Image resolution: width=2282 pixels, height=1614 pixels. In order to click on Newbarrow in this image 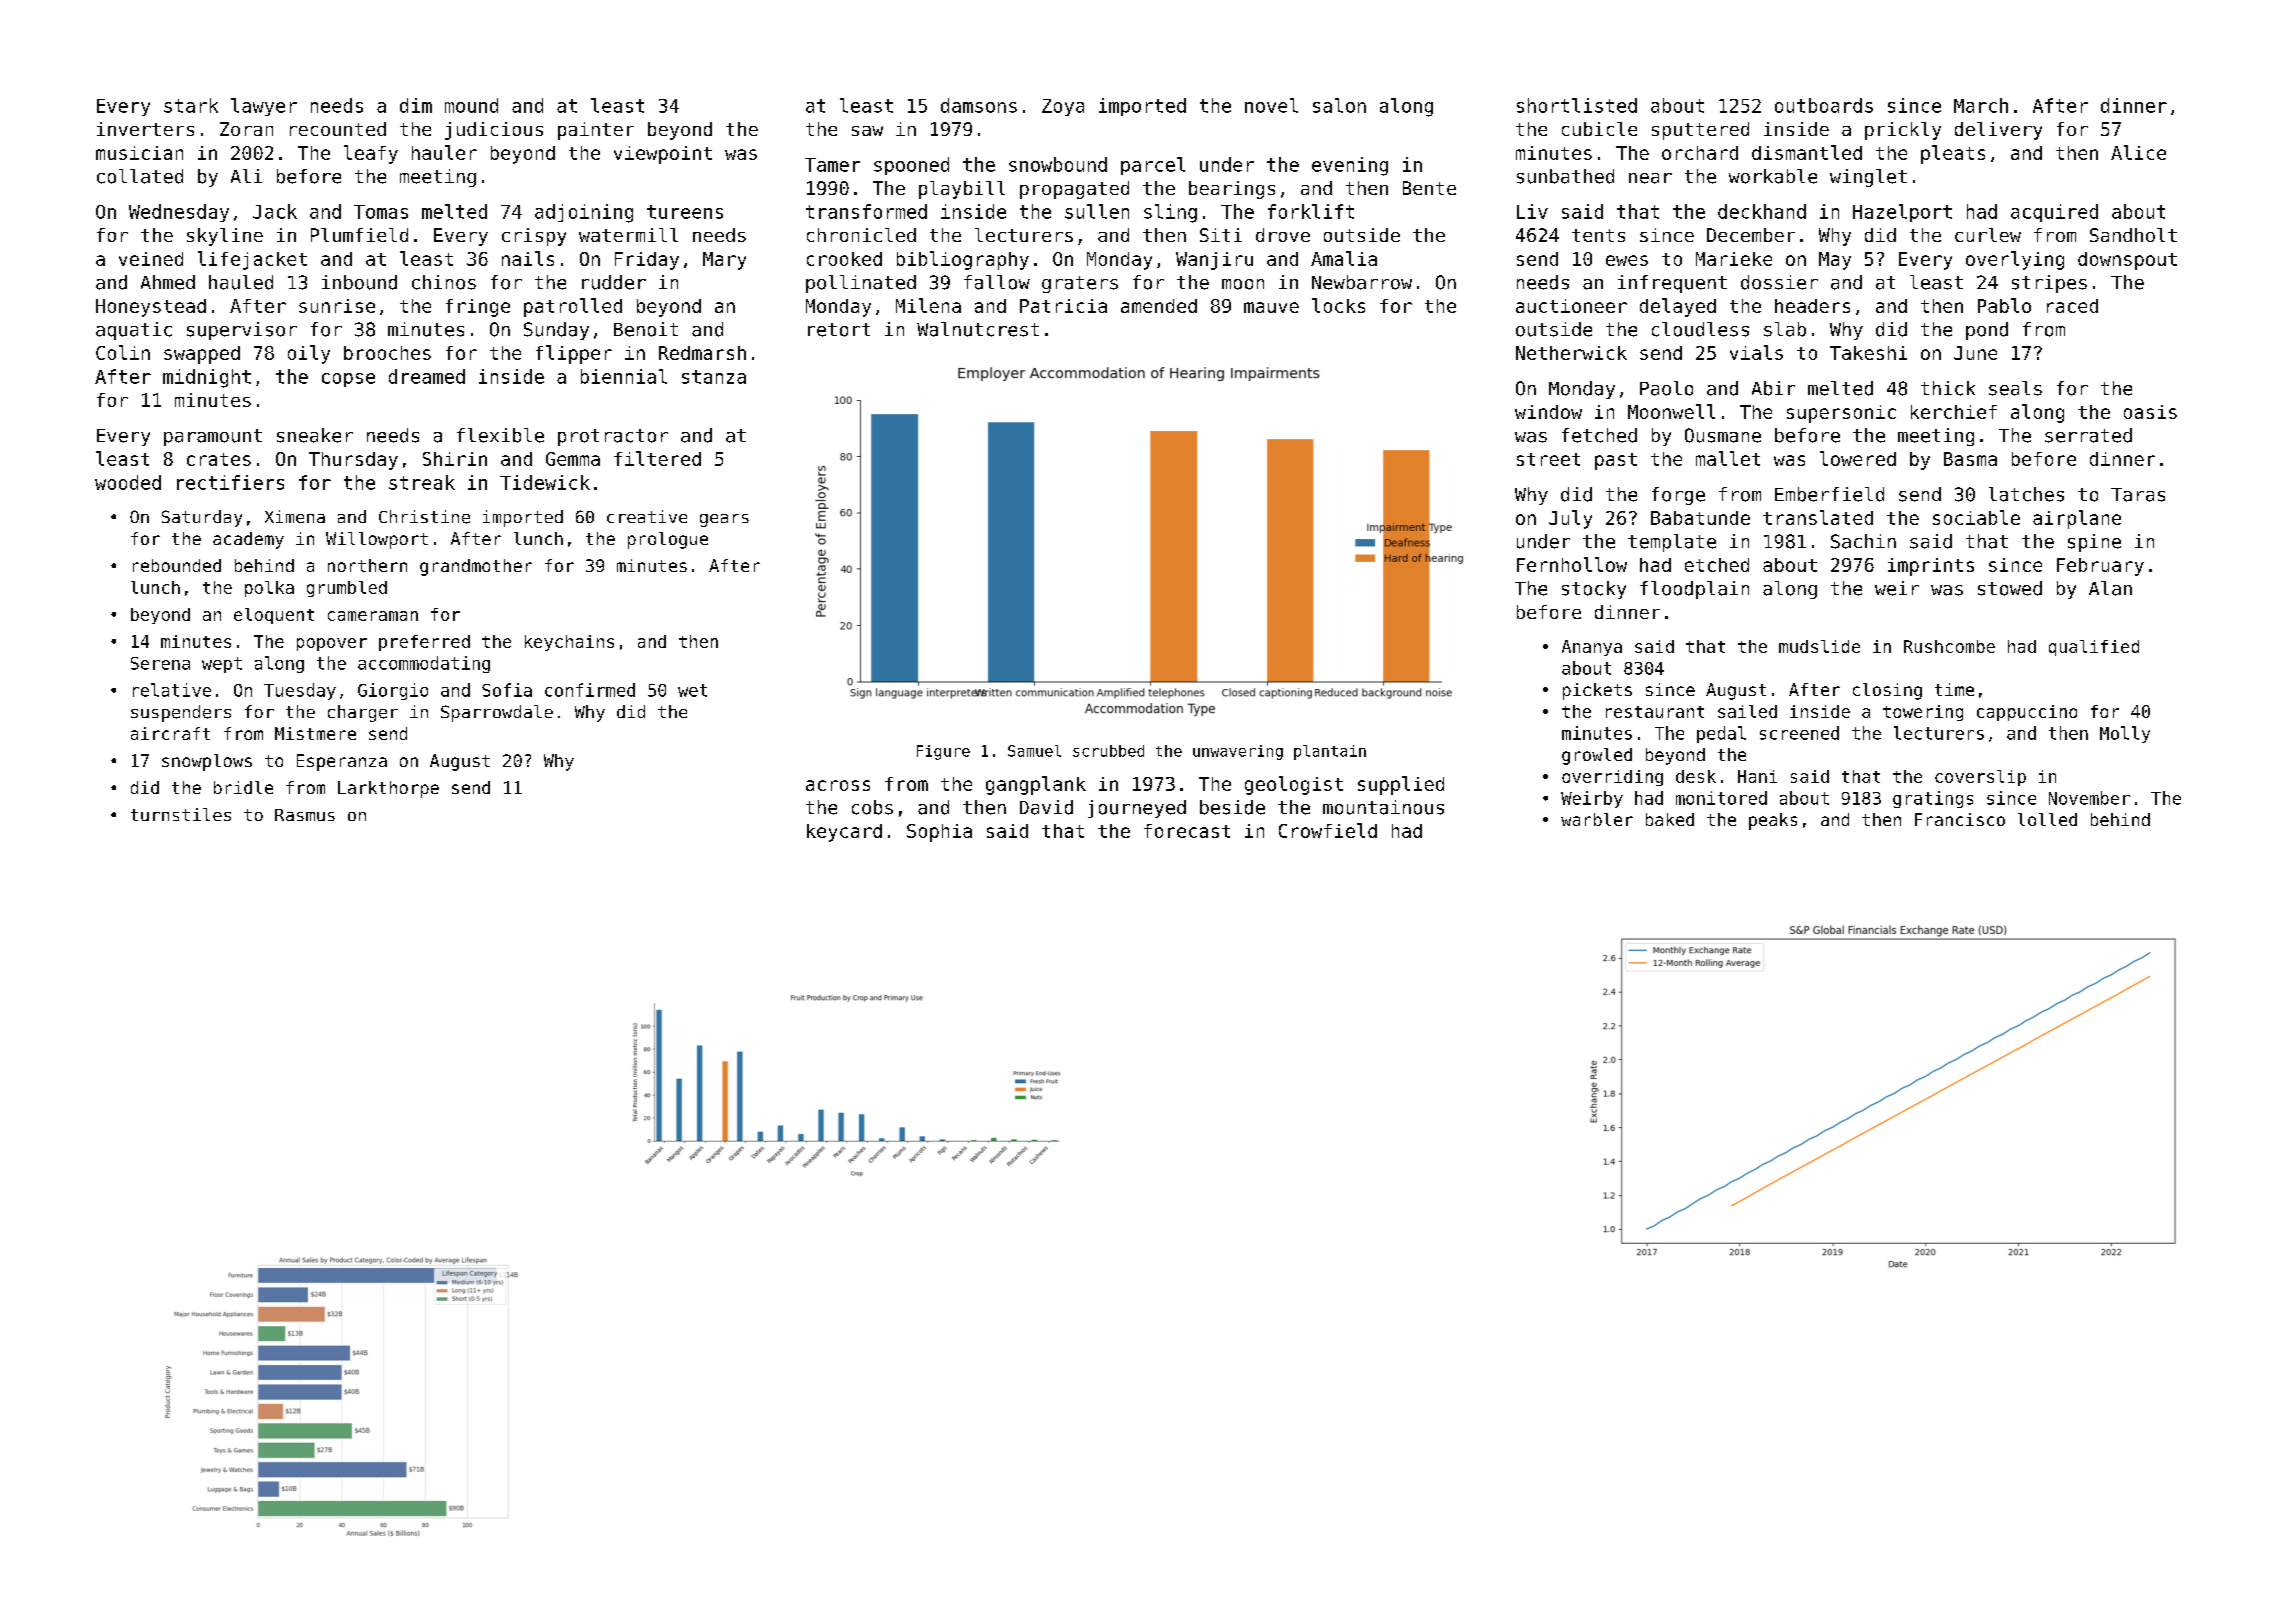, I will do `click(1362, 282)`.
